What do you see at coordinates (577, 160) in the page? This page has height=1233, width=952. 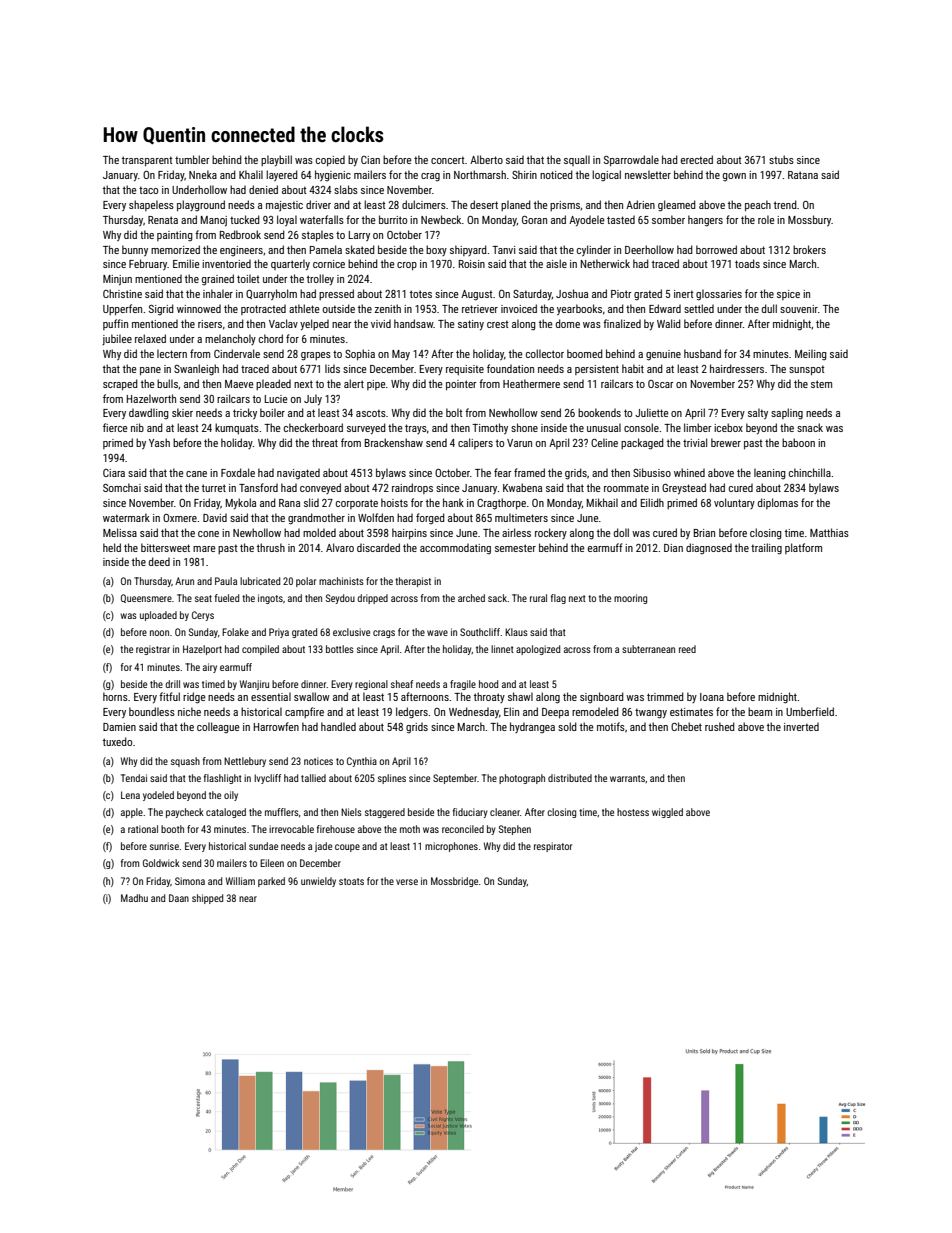 I see `squall` at bounding box center [577, 160].
